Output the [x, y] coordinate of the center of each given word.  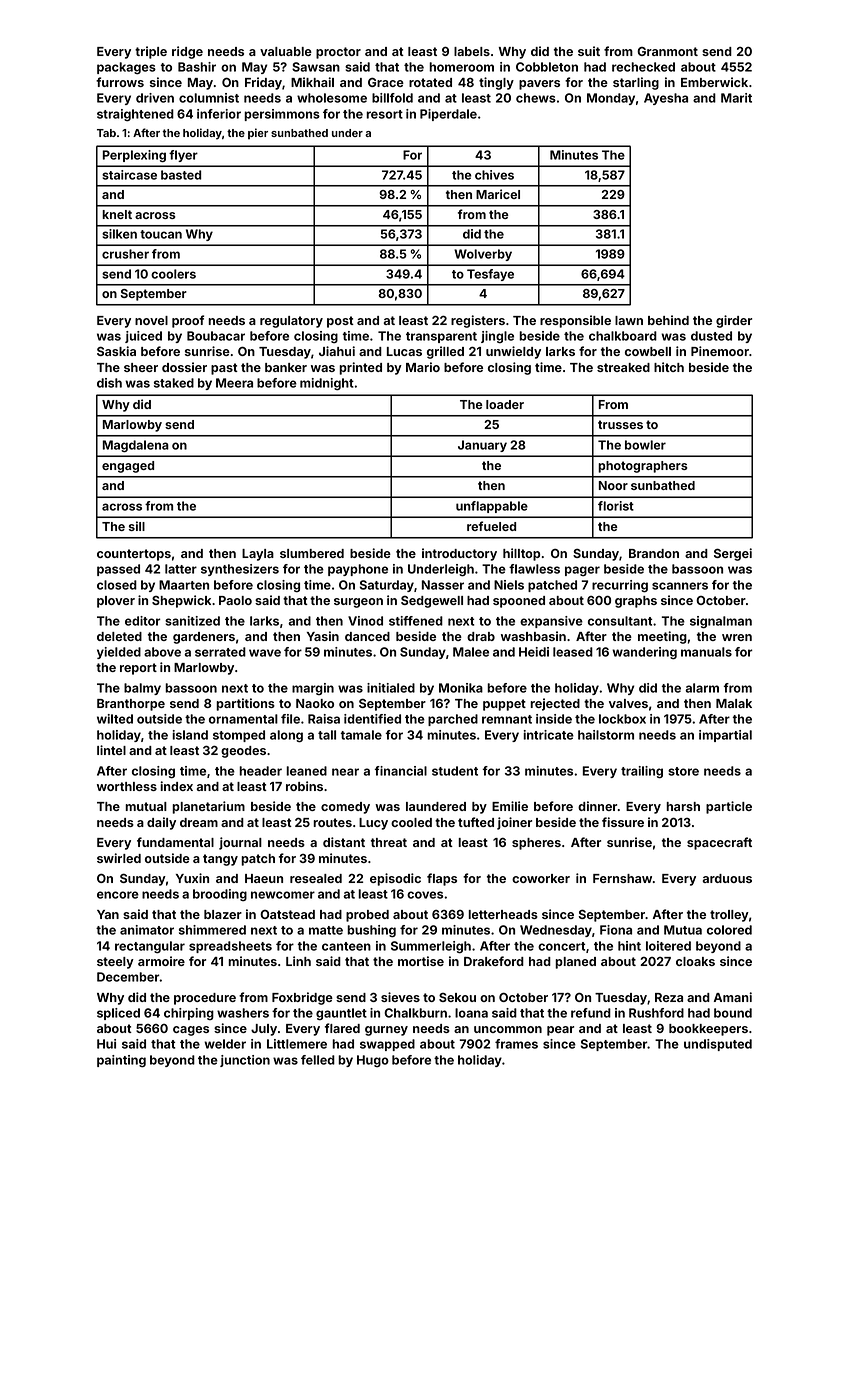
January [482, 446]
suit [589, 51]
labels [472, 51]
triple [151, 52]
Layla [258, 555]
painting [121, 1061]
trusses [620, 424]
